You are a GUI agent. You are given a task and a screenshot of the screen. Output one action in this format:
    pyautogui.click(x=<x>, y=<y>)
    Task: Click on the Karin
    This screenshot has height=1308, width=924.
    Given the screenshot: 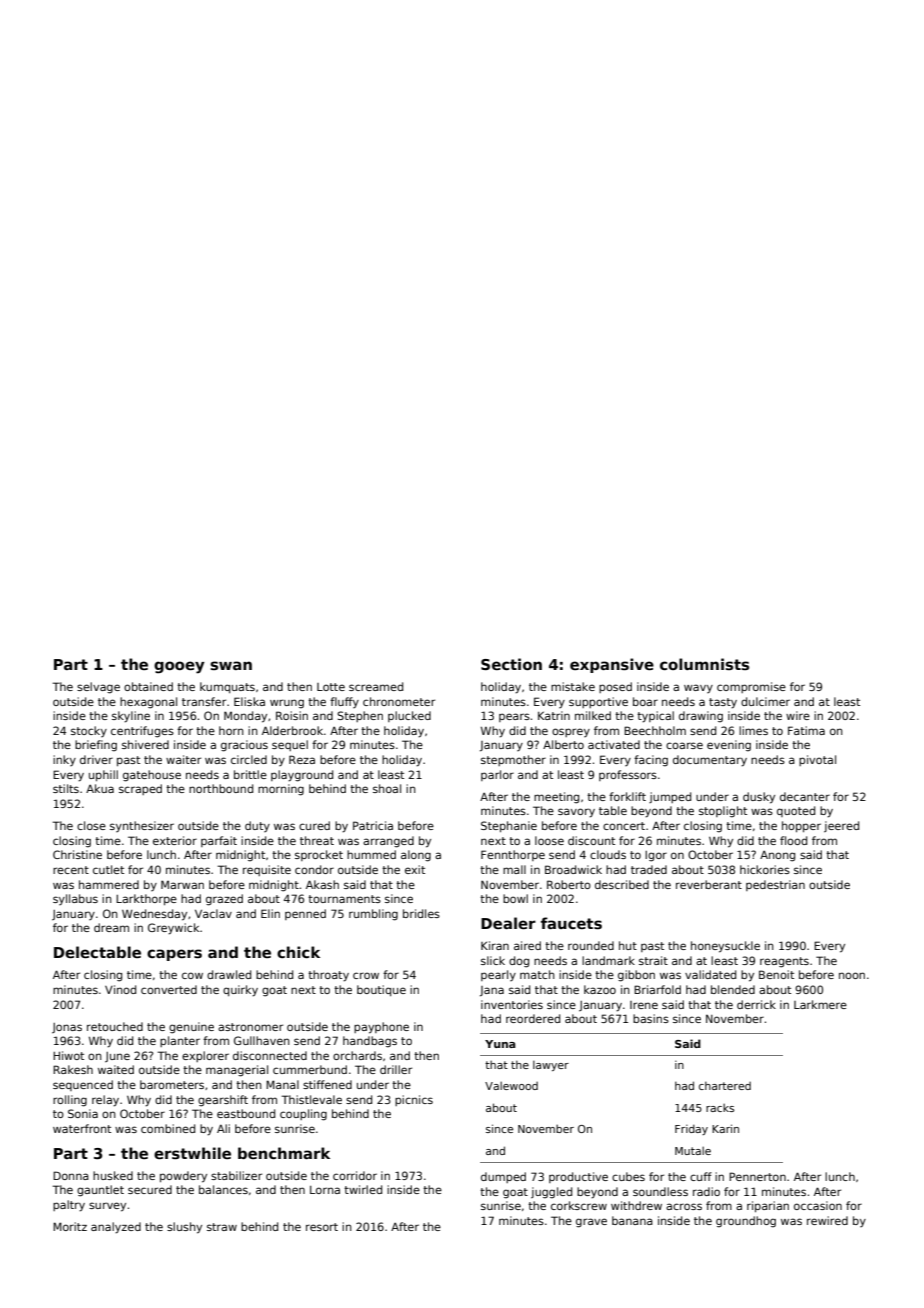 What is the action you would take?
    pyautogui.click(x=725, y=1128)
